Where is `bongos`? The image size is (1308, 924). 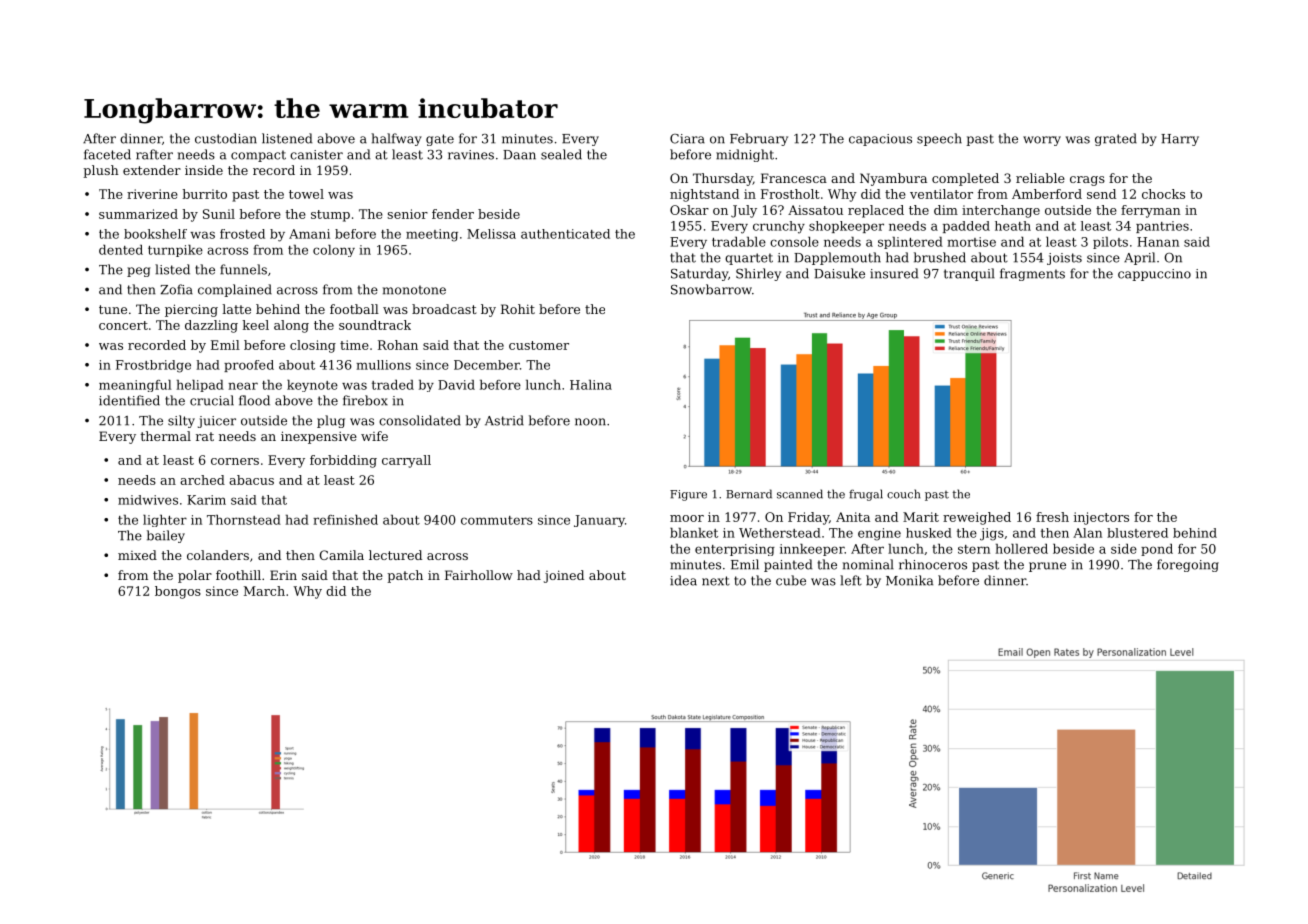 bongos is located at coordinates (178, 592).
